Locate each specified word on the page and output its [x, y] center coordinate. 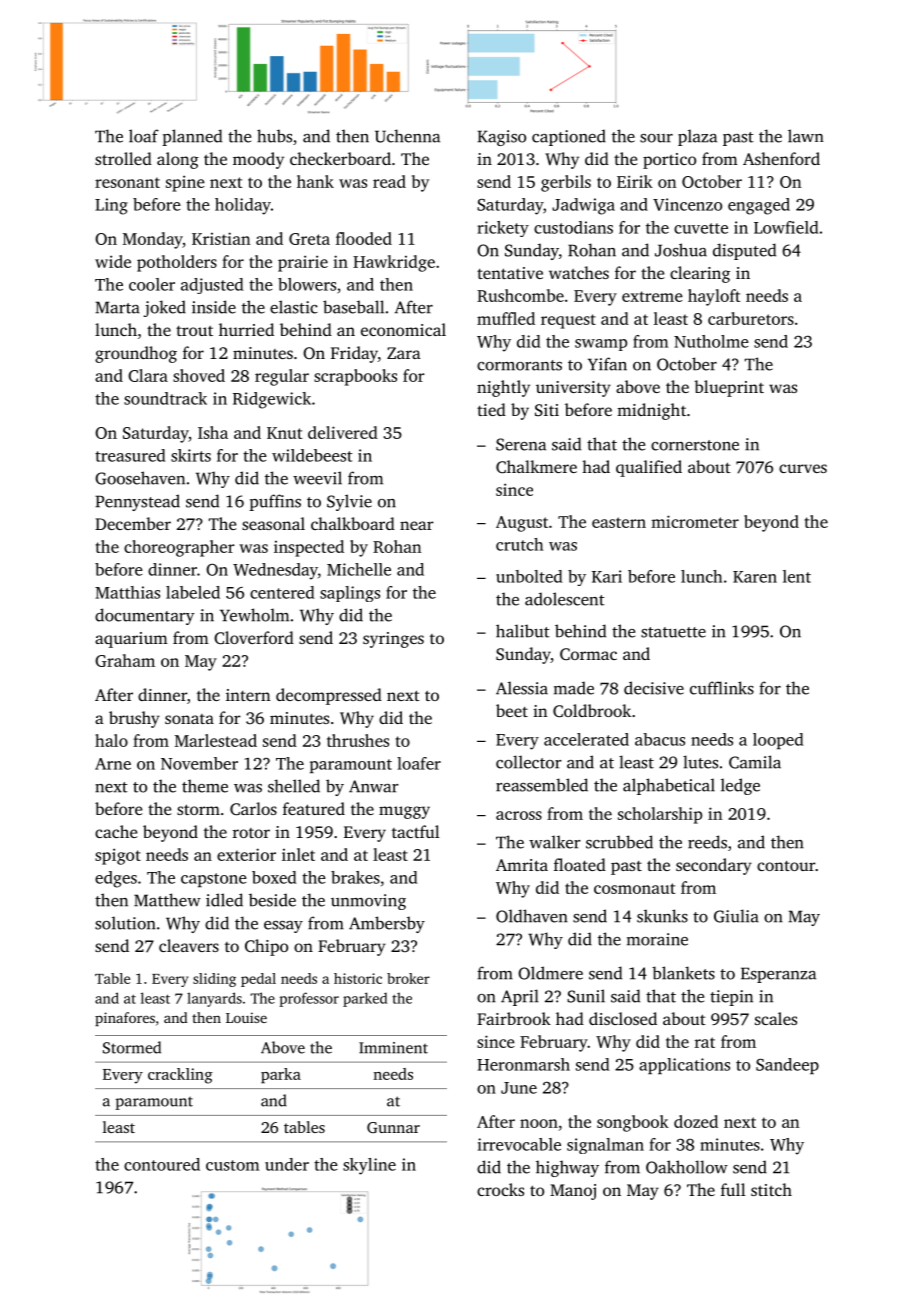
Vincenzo [687, 204]
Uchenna [407, 136]
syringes [393, 640]
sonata [189, 719]
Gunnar [393, 1127]
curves [803, 468]
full [733, 1189]
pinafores [125, 1019]
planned [192, 137]
